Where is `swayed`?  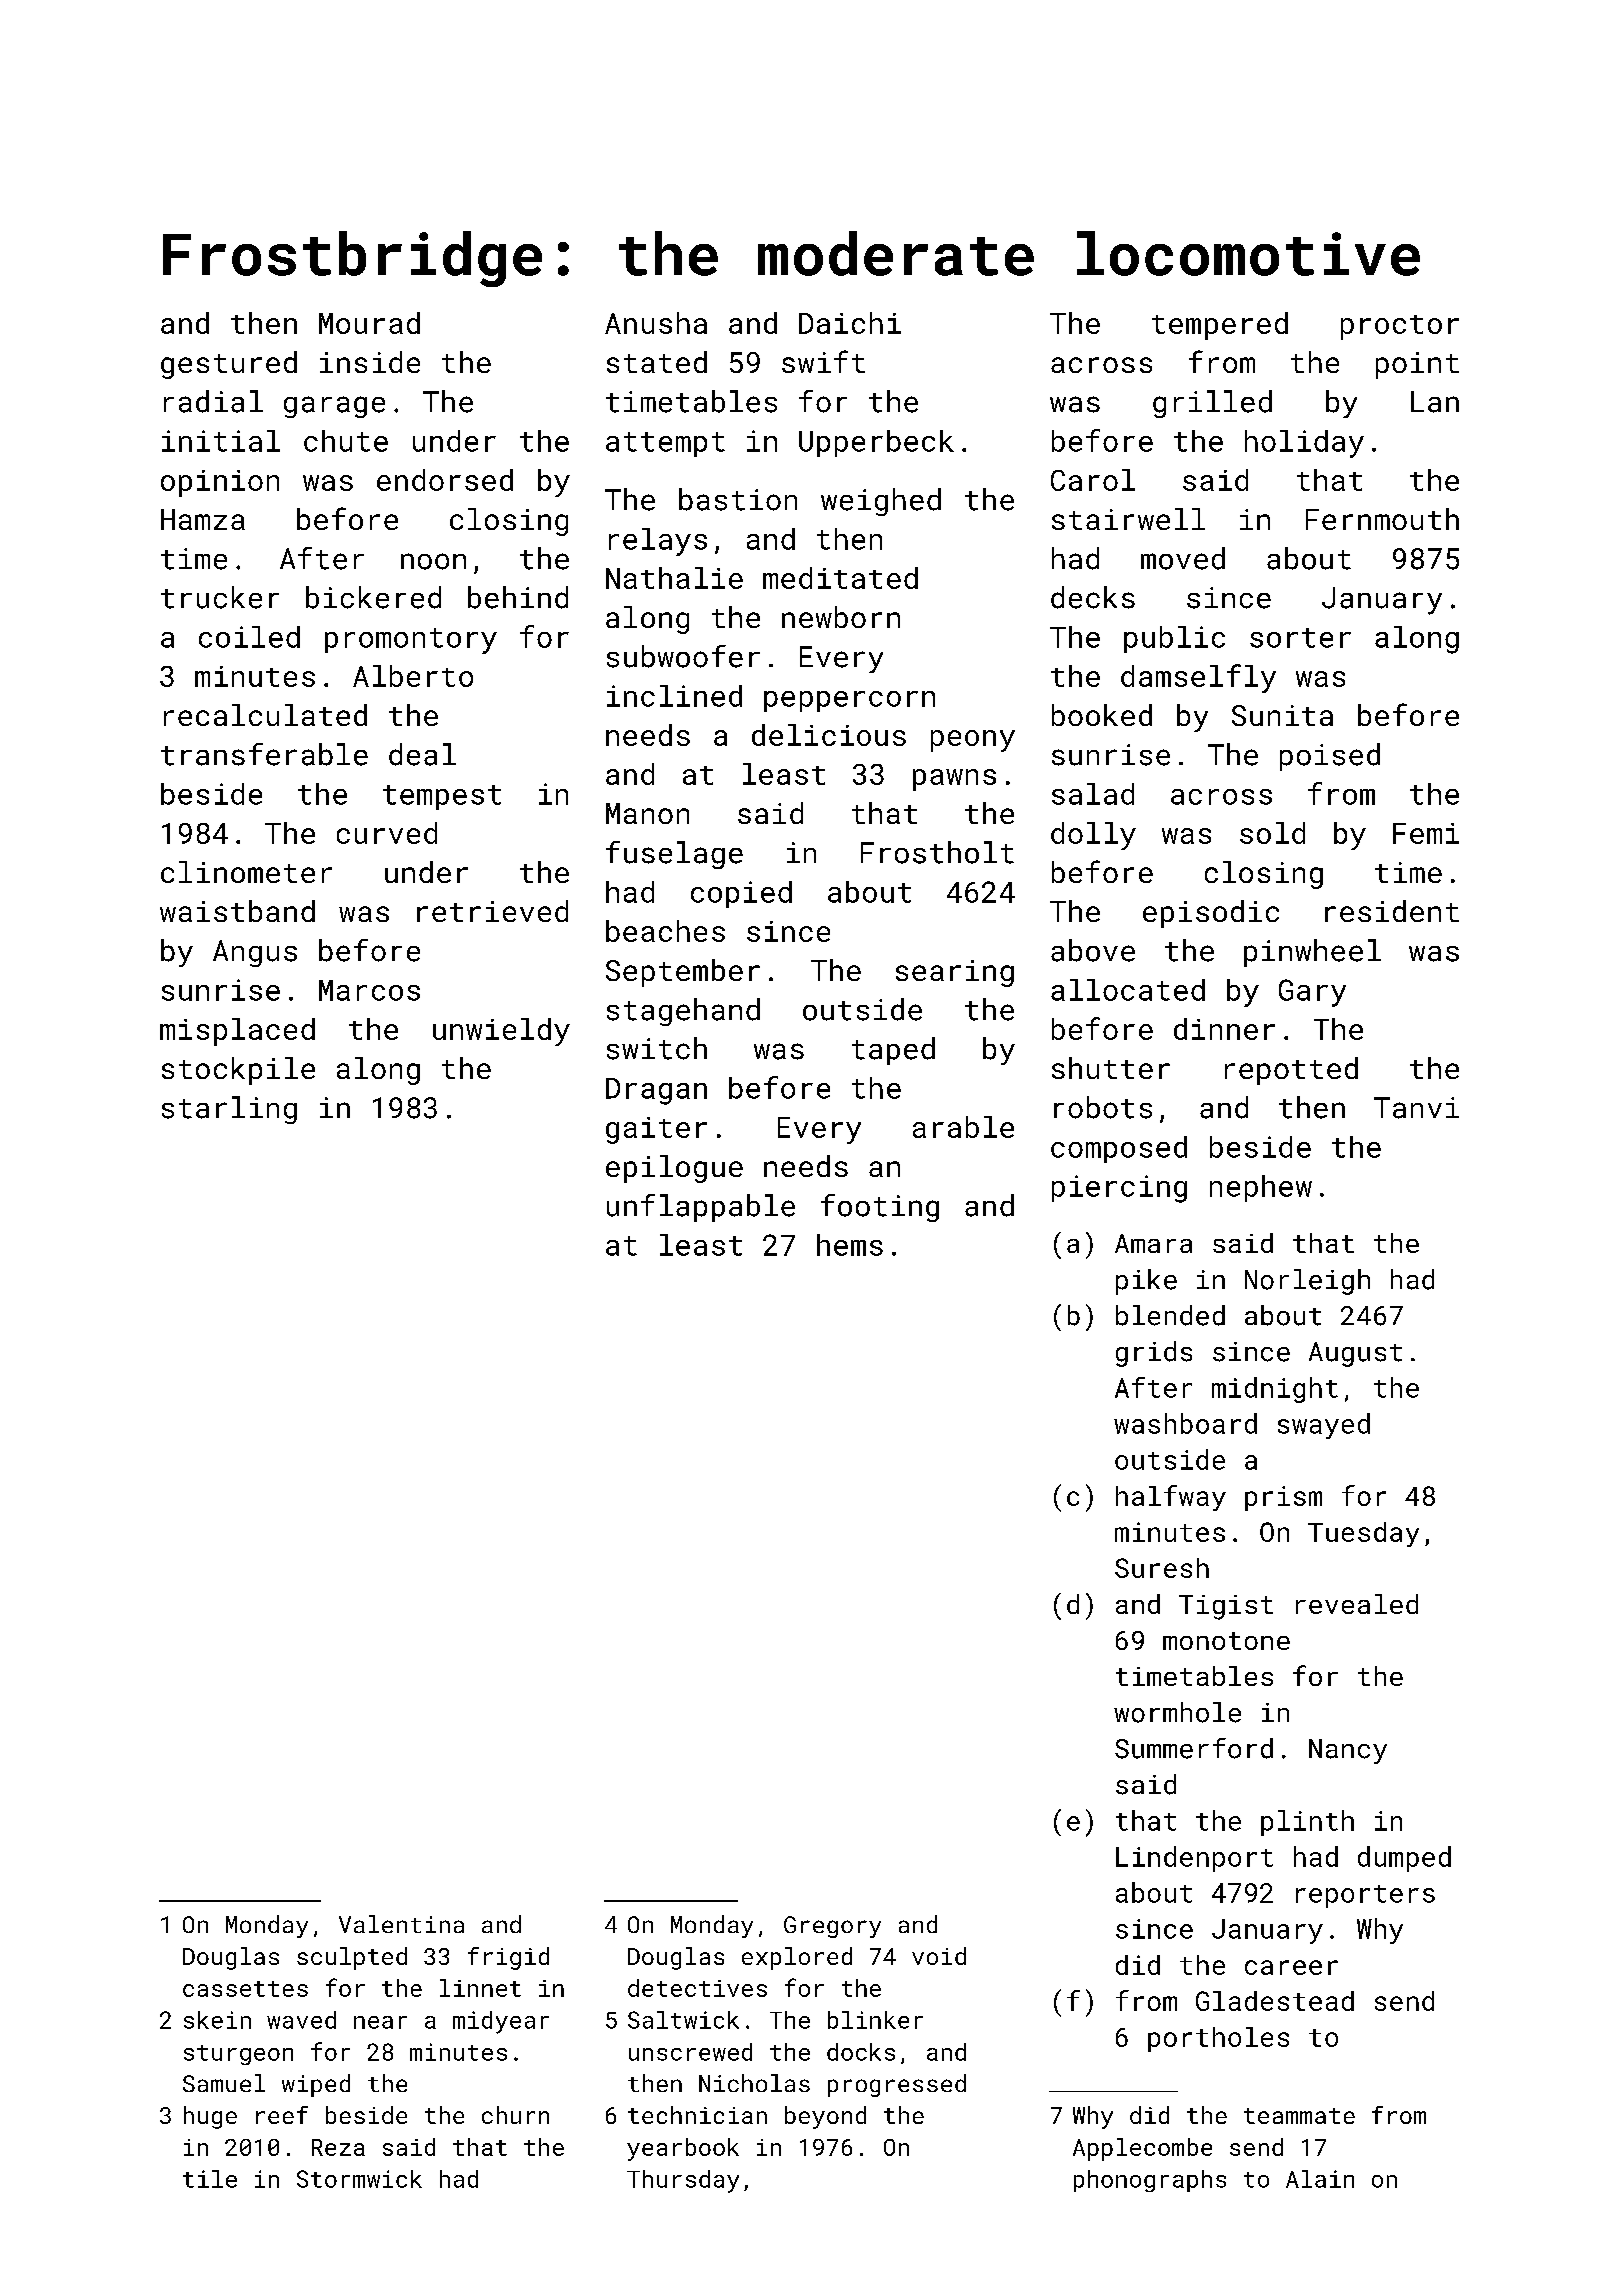
swayed is located at coordinates (1324, 1426).
